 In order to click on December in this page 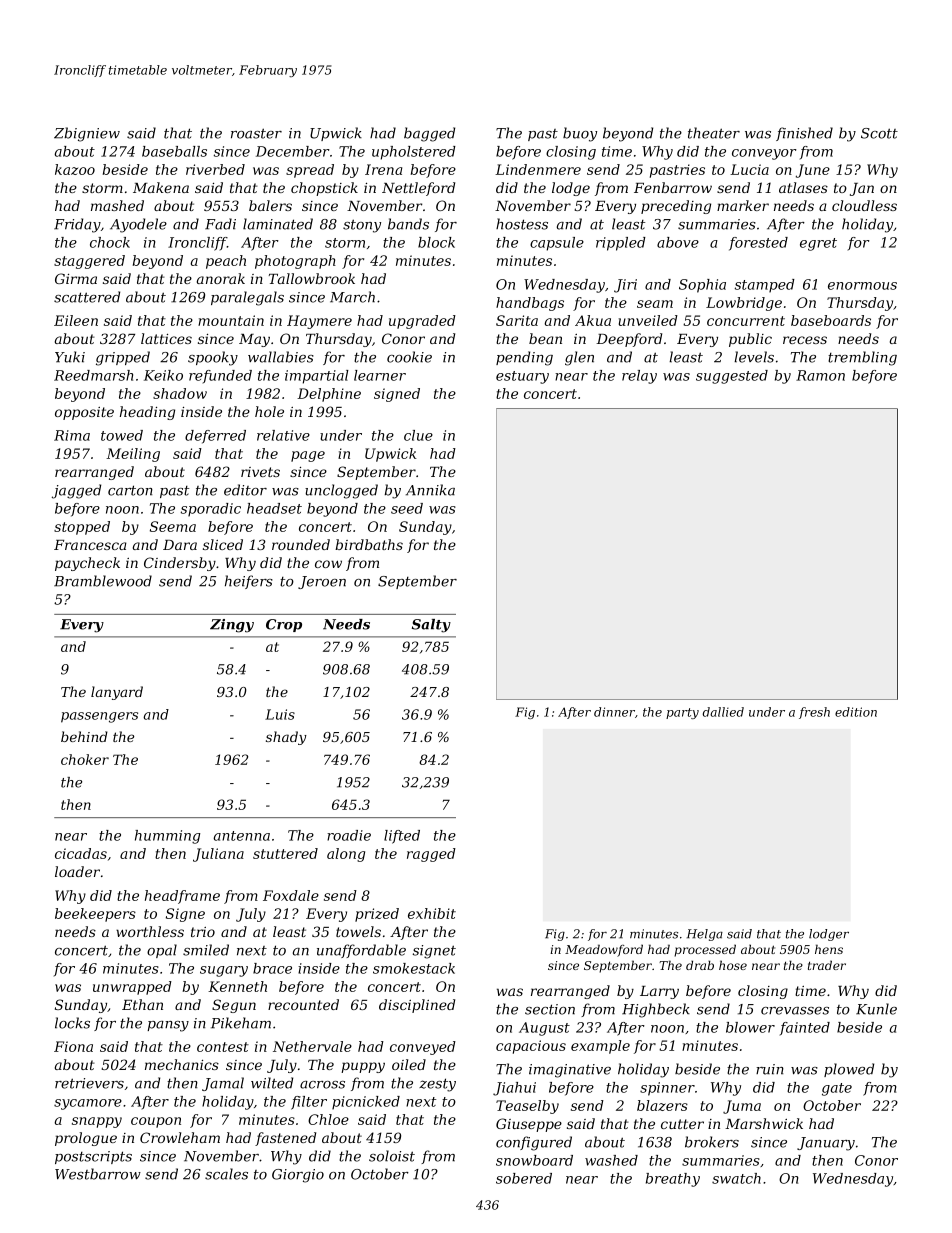, I will do `click(293, 151)`.
